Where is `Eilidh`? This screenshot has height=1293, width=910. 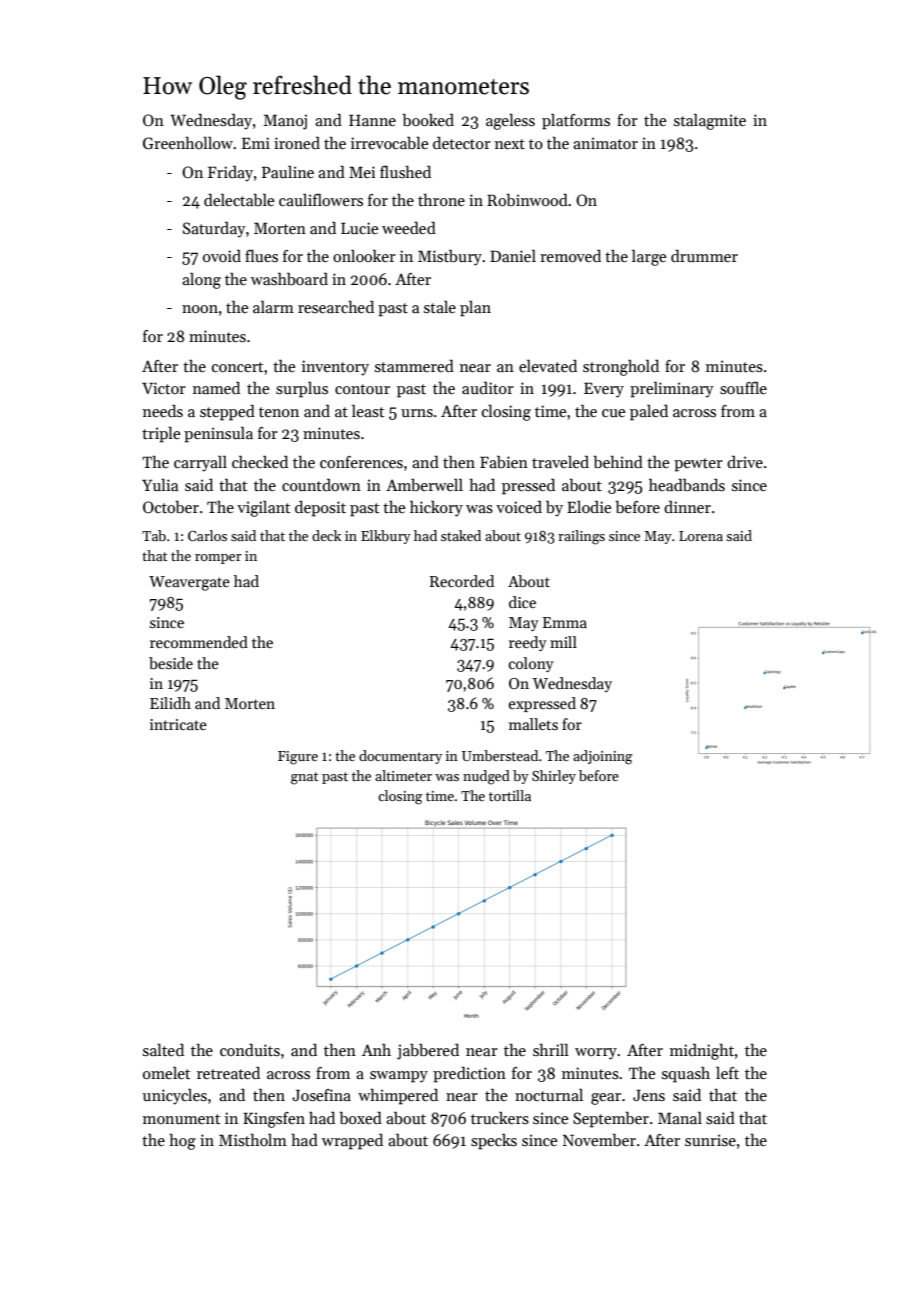
Eilidh is located at coordinates (170, 703).
